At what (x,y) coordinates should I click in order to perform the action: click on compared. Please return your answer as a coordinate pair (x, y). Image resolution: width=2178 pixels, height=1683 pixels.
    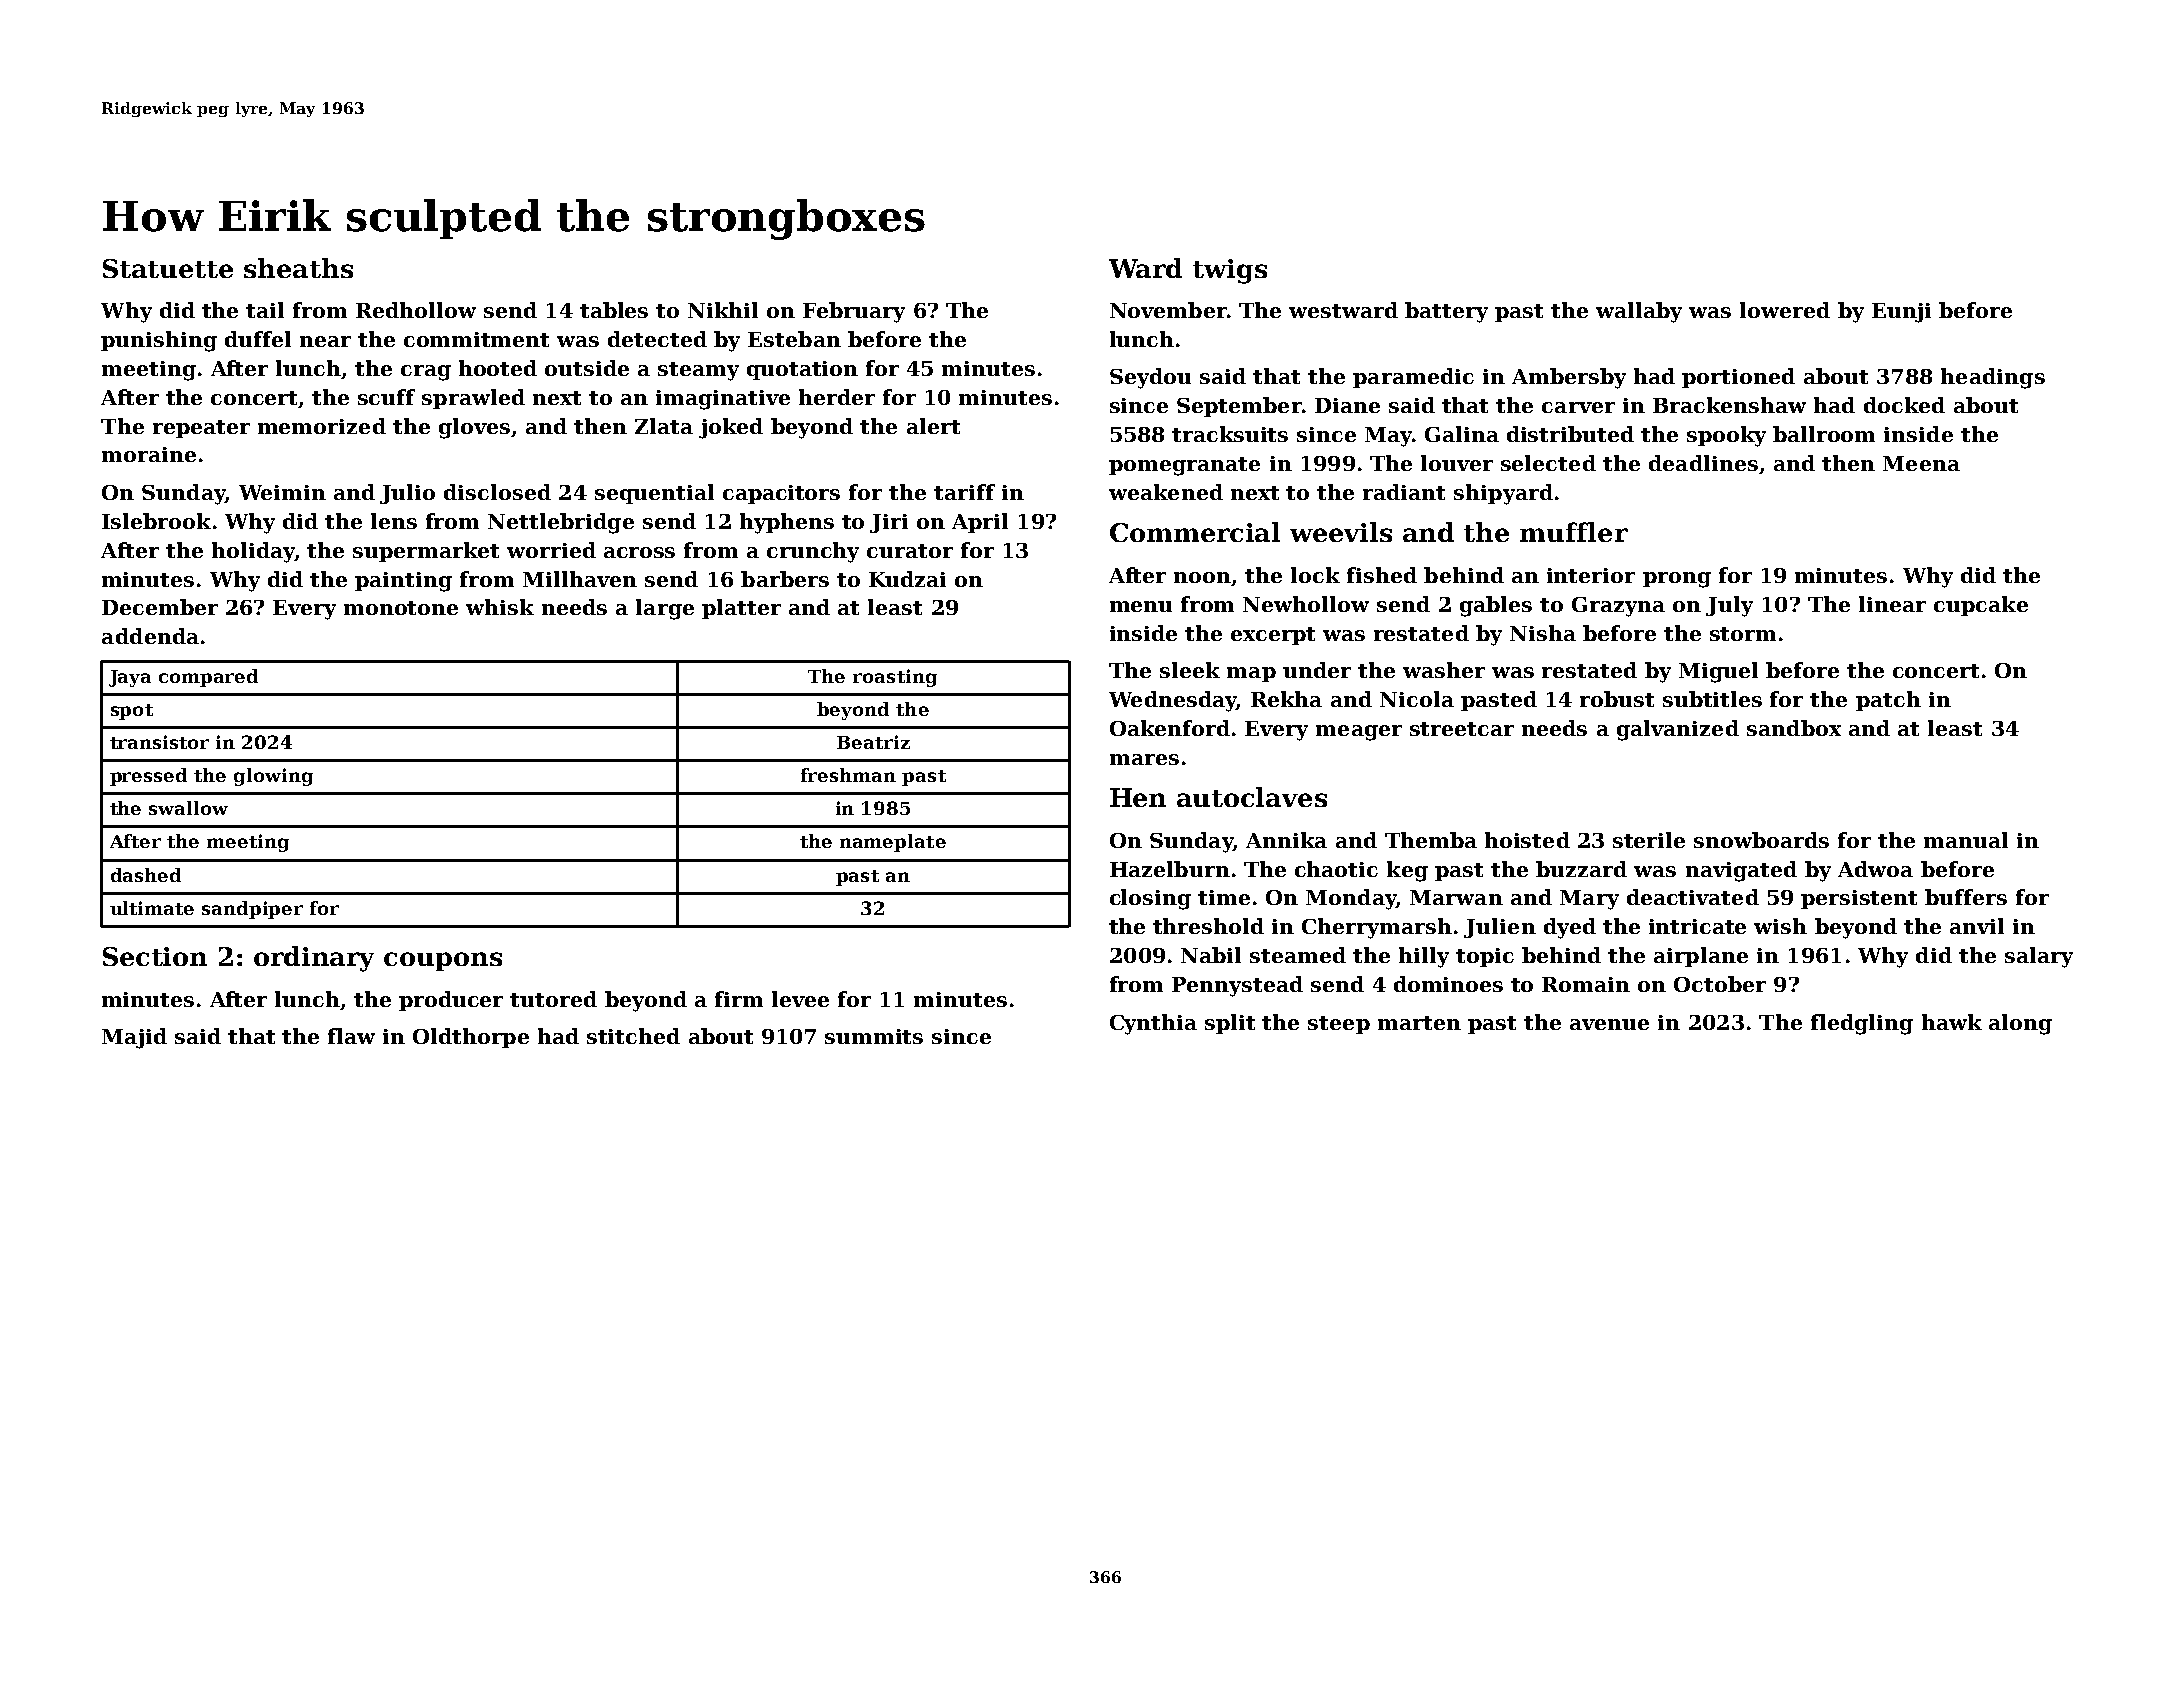
    Looking at the image, I should click on (208, 678).
